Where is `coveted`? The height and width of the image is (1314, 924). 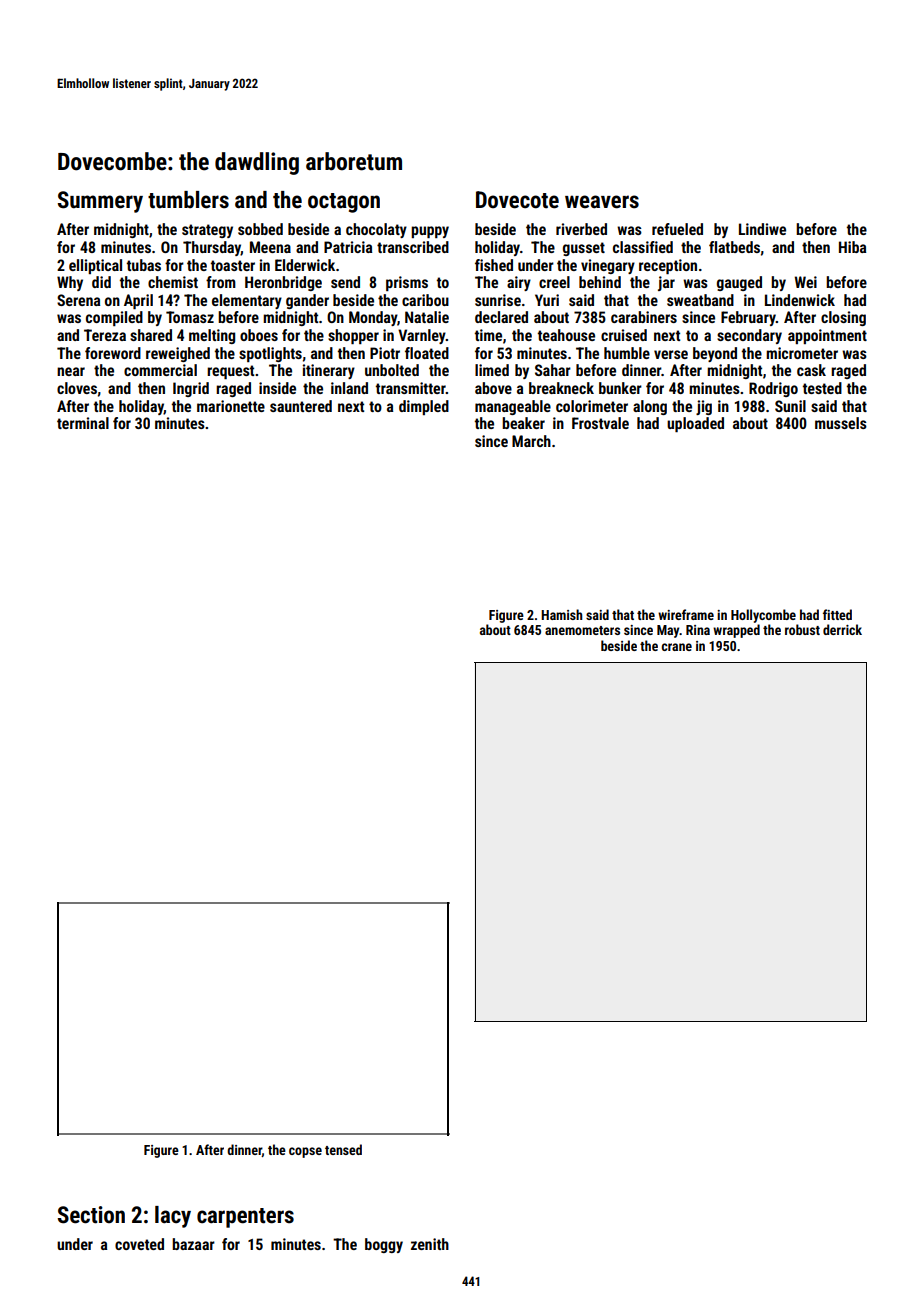
coveted is located at coordinates (139, 1244).
